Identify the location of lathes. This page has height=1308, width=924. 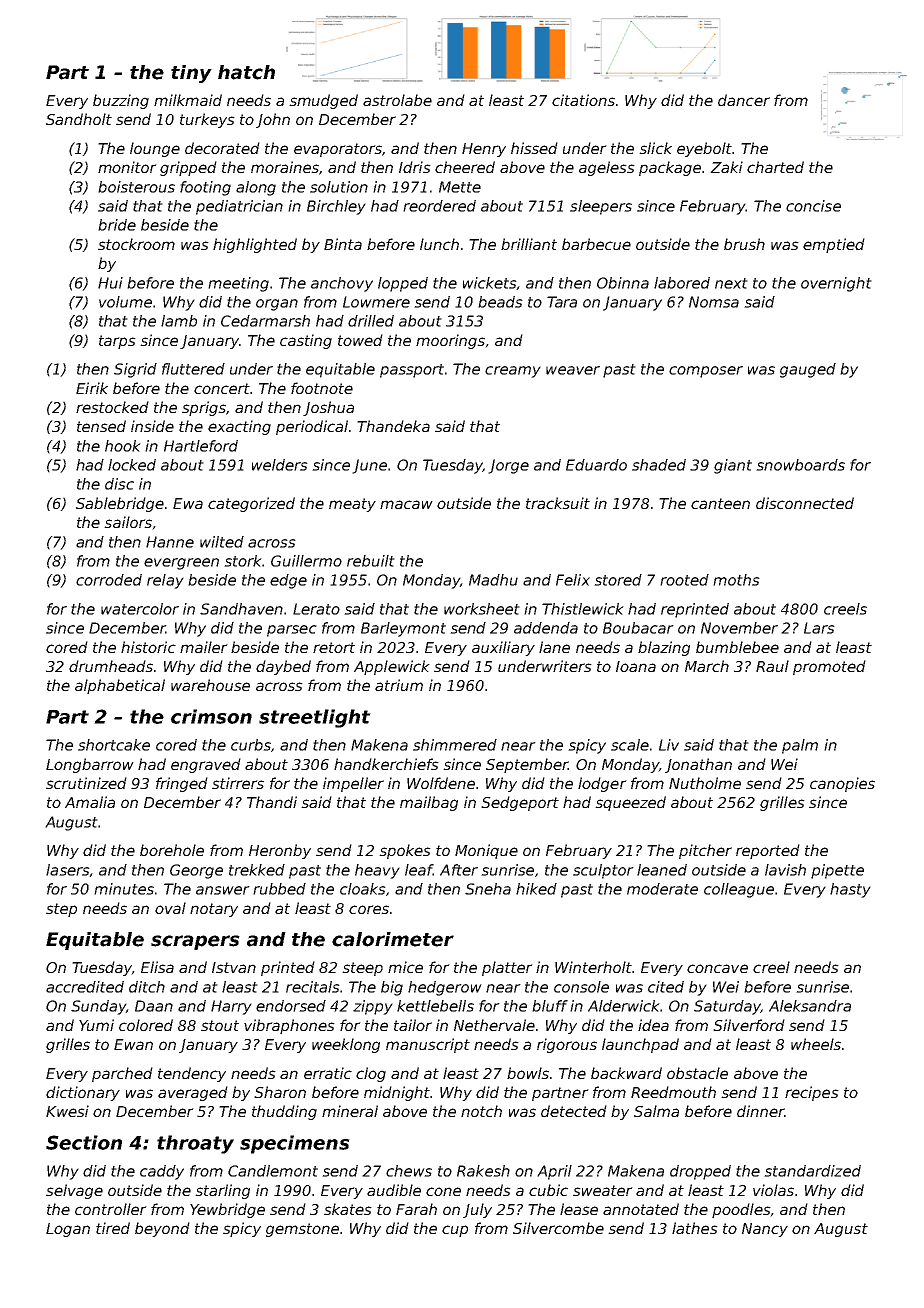
(695, 1228).
